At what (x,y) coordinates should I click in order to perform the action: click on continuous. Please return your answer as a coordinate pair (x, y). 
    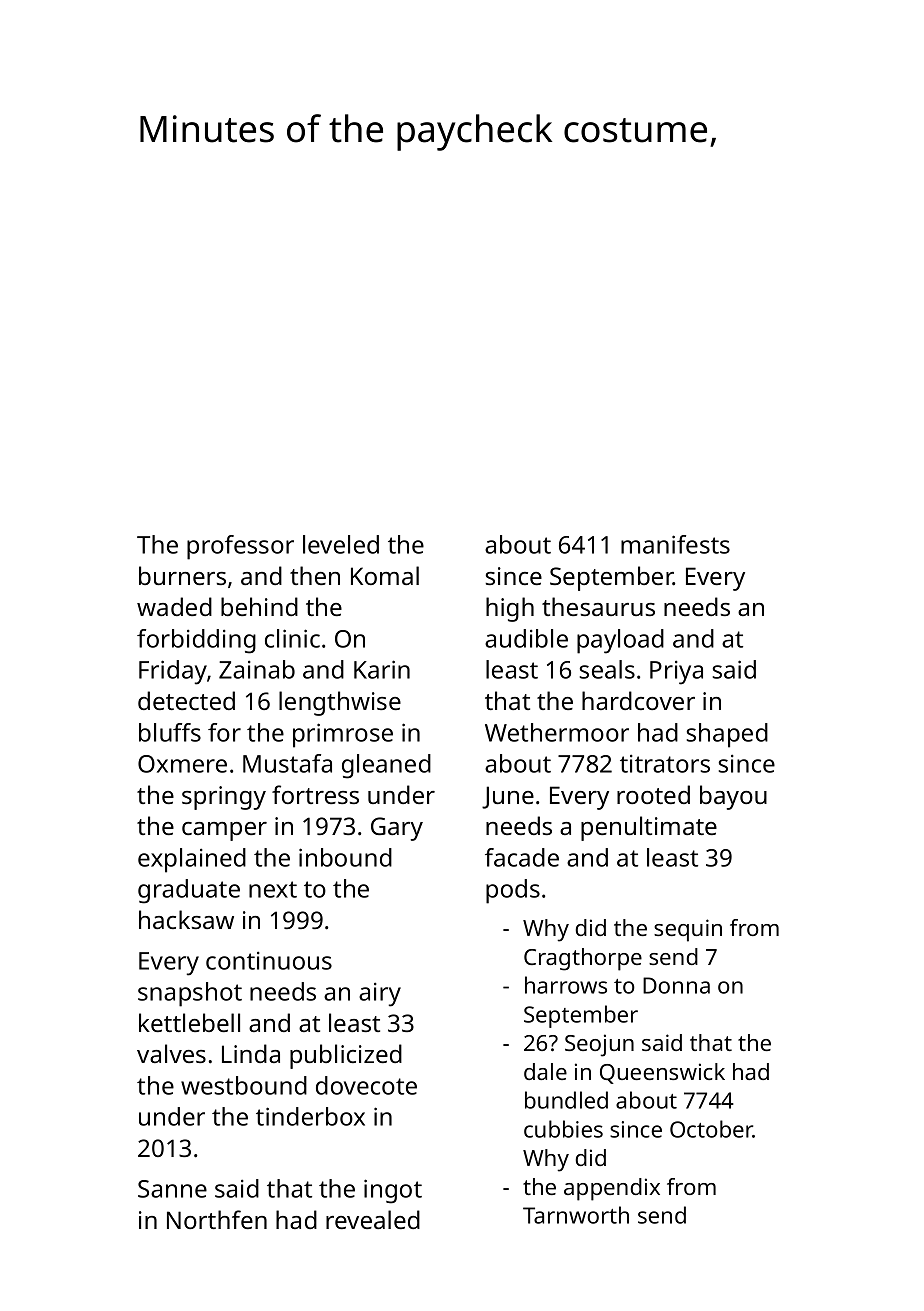
    Looking at the image, I should click on (269, 960).
